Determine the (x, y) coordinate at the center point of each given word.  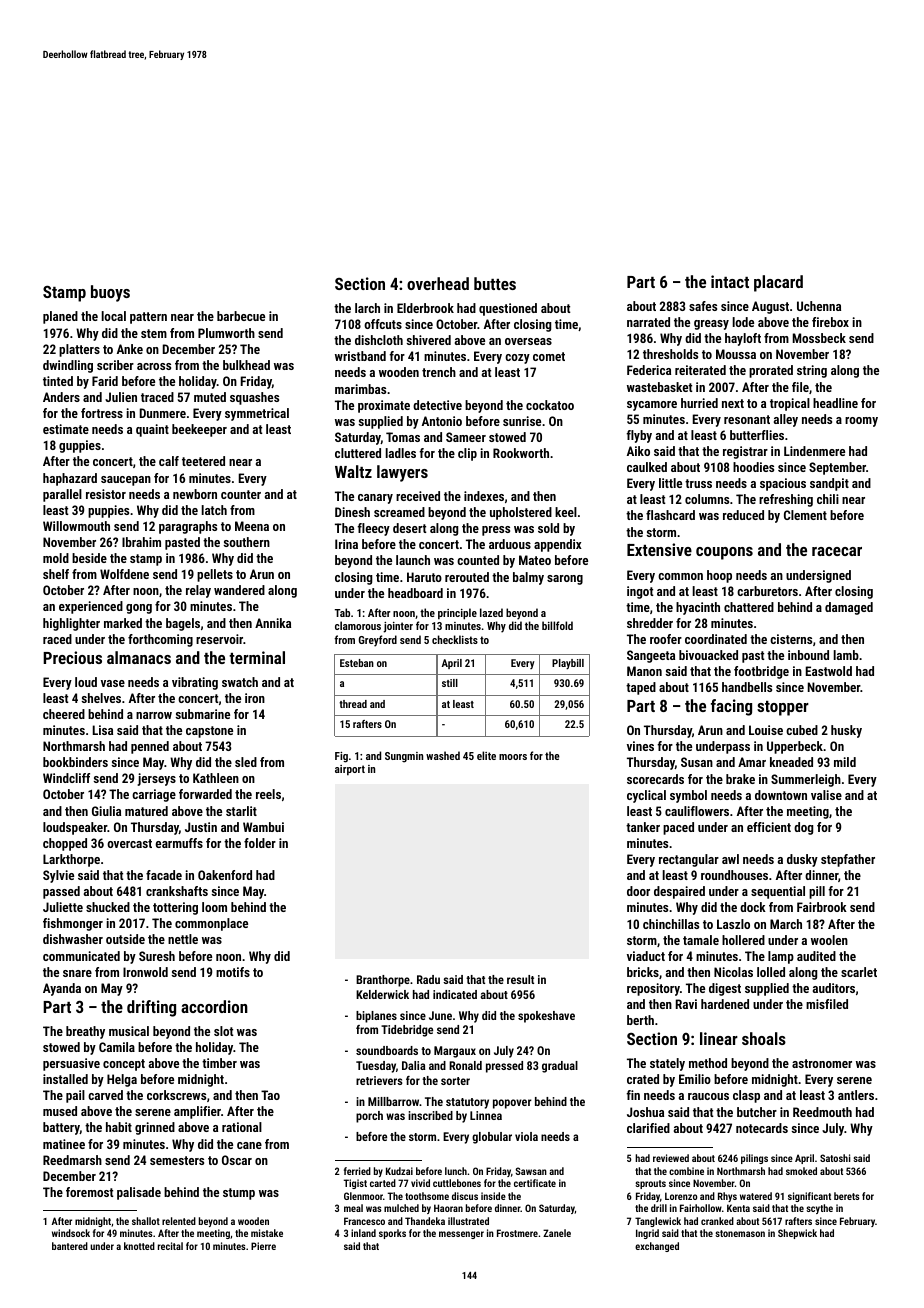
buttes (495, 283)
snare (77, 973)
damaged (849, 608)
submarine (203, 714)
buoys (110, 293)
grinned (155, 1128)
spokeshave (546, 1017)
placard (778, 283)
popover (512, 1104)
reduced (743, 515)
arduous (510, 544)
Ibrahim (141, 542)
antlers (856, 1095)
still (450, 683)
